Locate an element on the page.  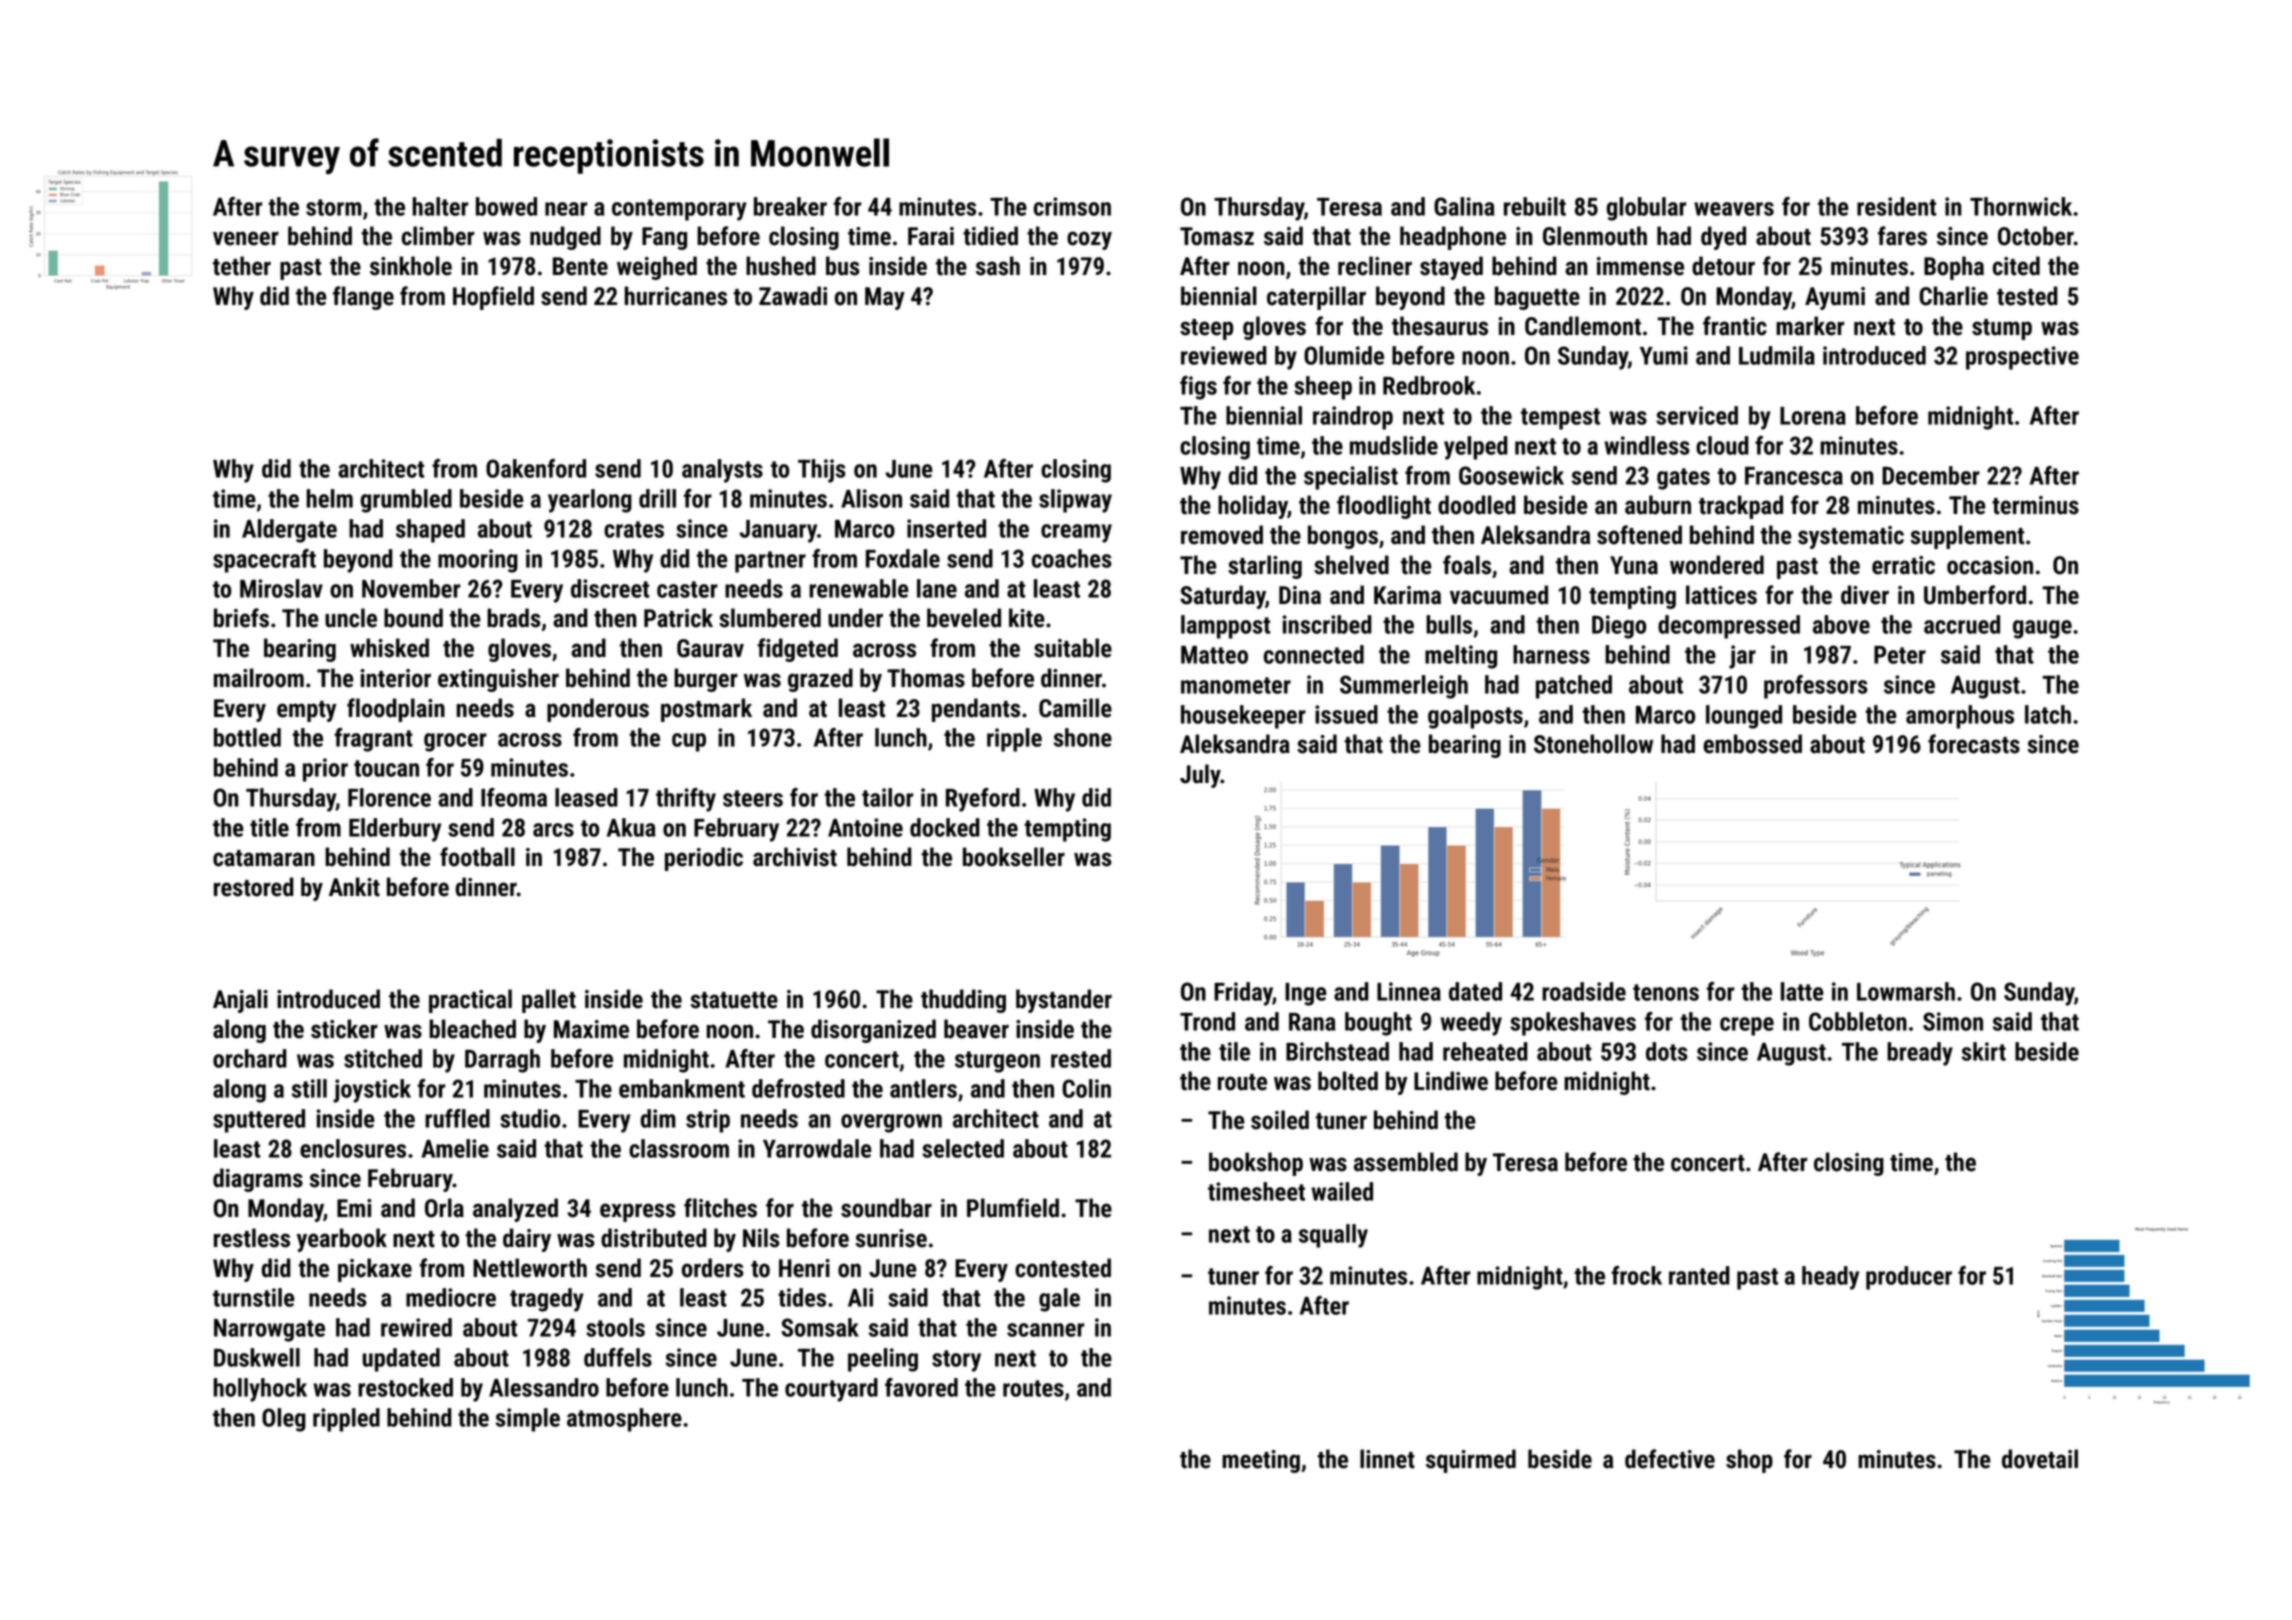
Plumfield is located at coordinates (1013, 1208).
